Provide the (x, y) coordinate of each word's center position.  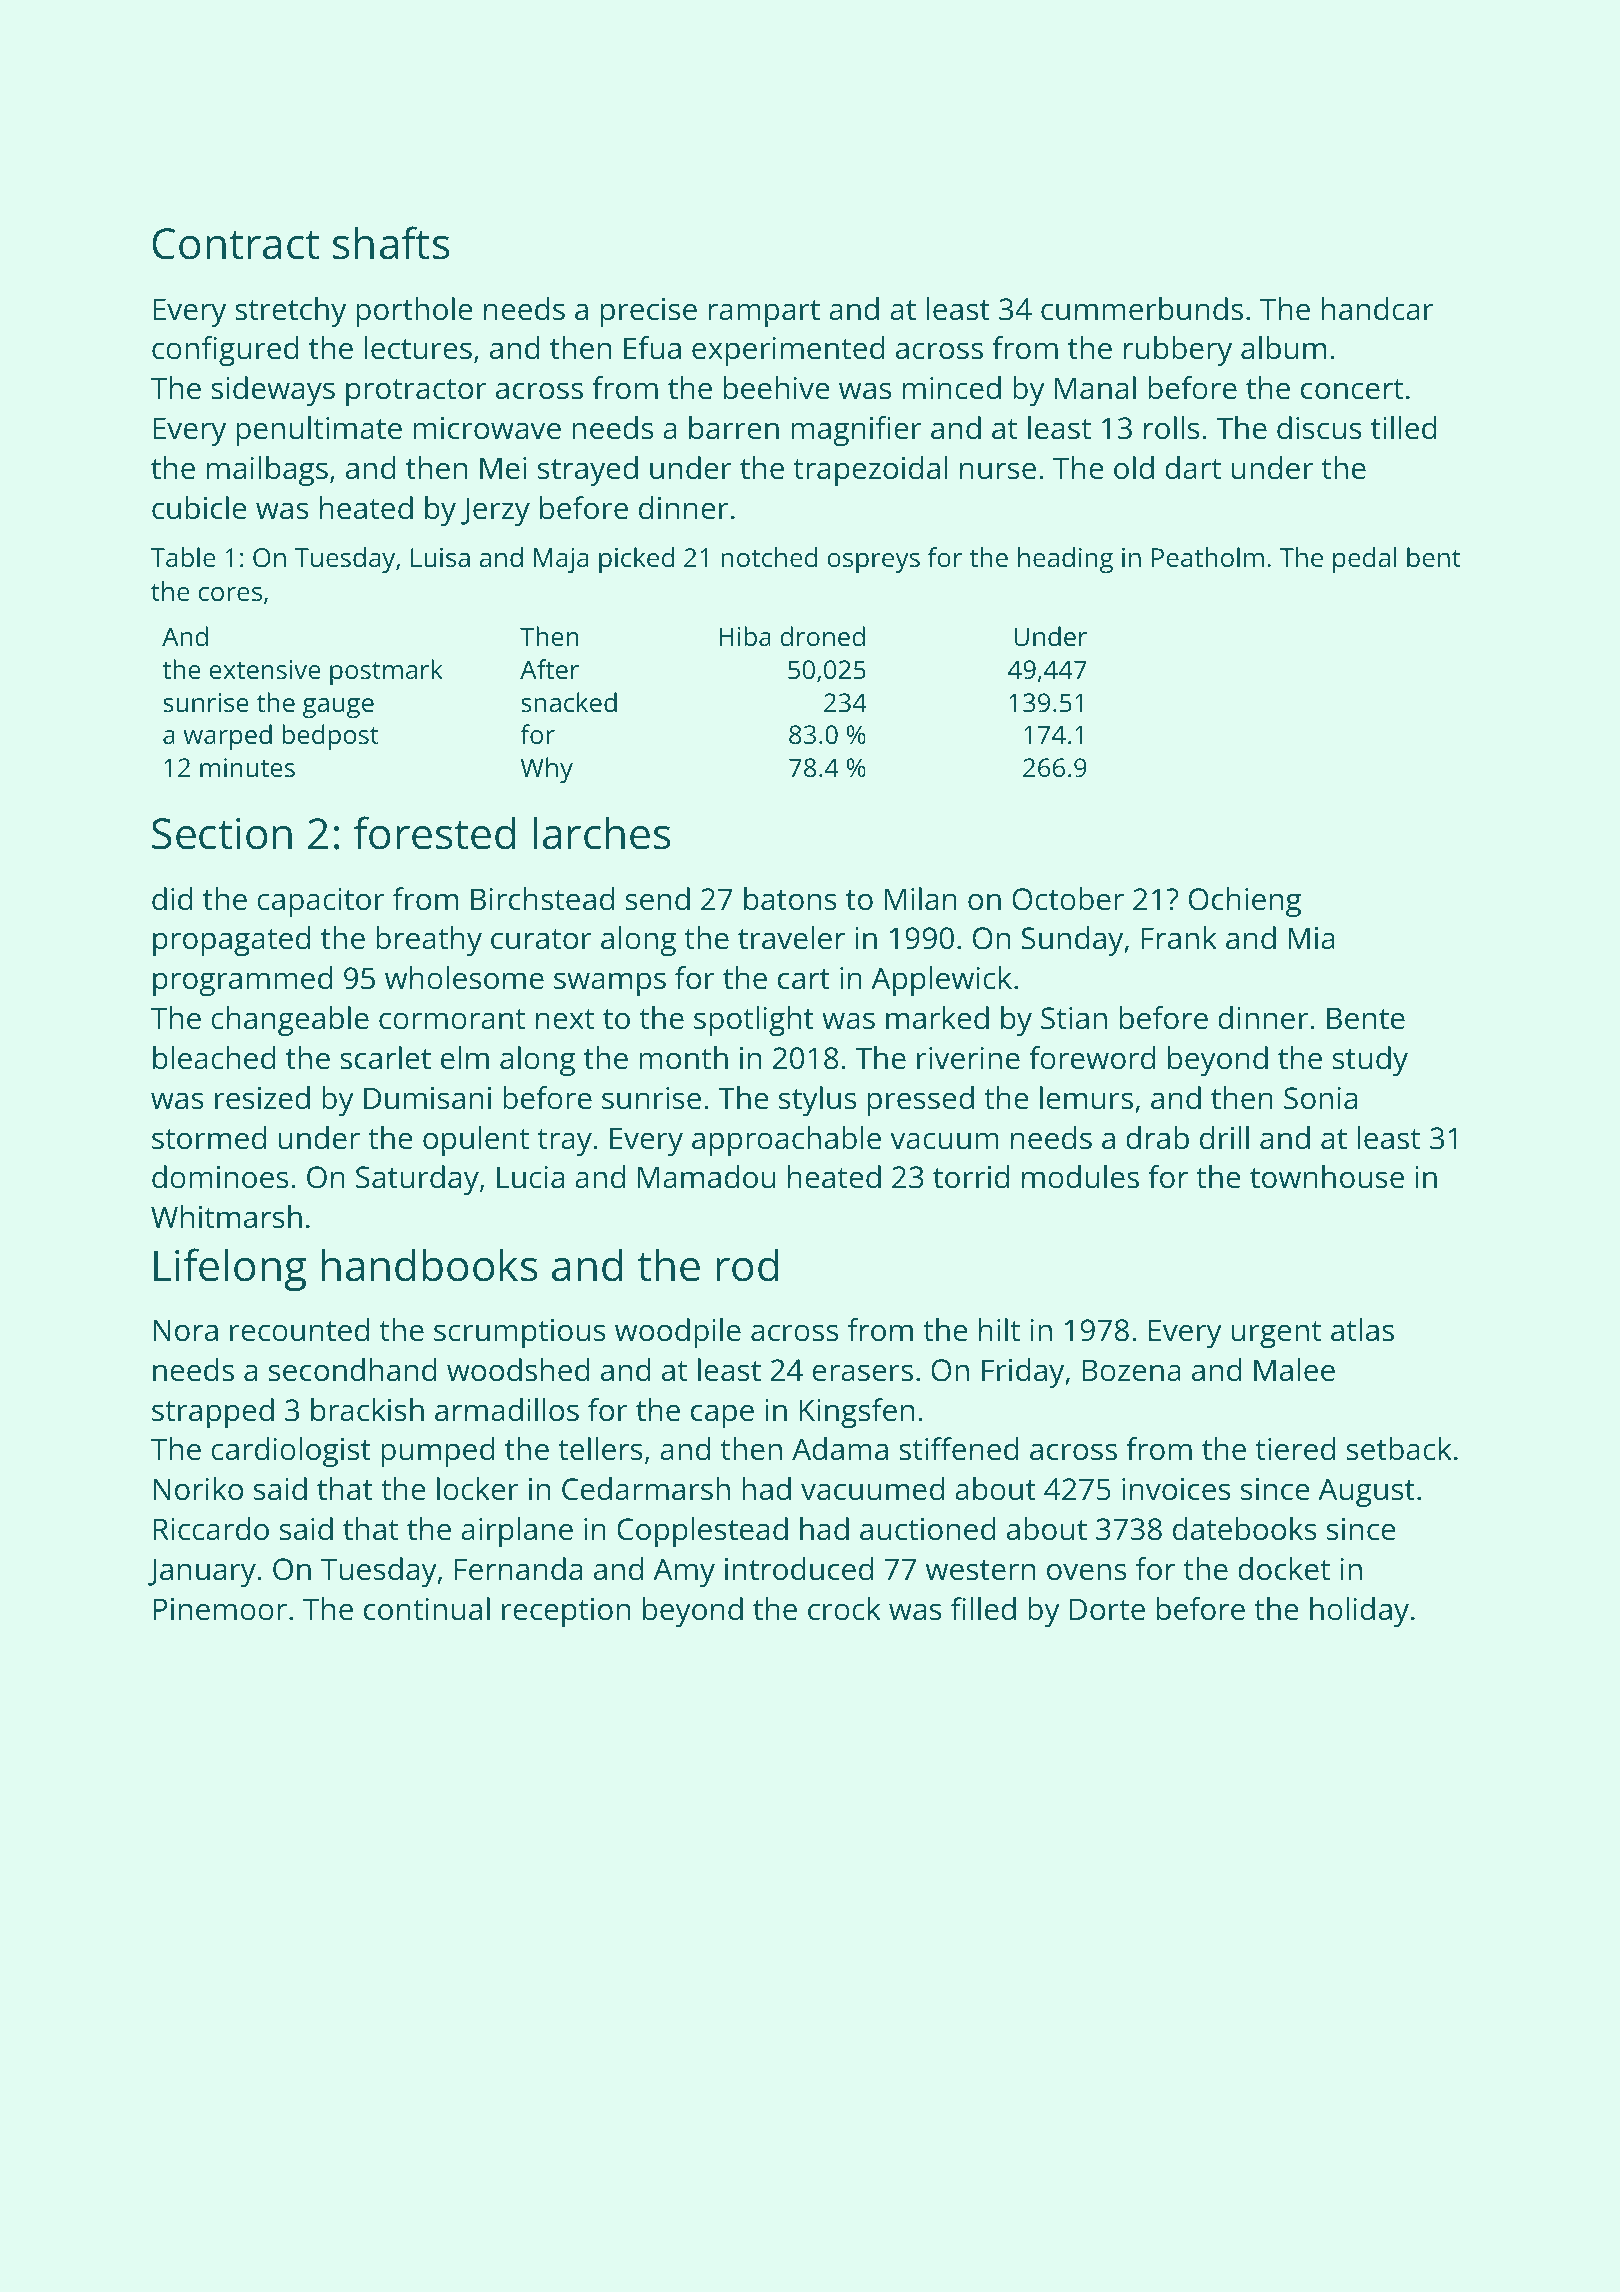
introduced (799, 1569)
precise (649, 312)
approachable (786, 1141)
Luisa (440, 557)
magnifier (856, 431)
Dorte (1107, 1609)
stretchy (290, 312)
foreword (1092, 1058)
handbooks (429, 1265)
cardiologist (291, 1452)
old (1134, 468)
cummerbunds (1142, 309)
